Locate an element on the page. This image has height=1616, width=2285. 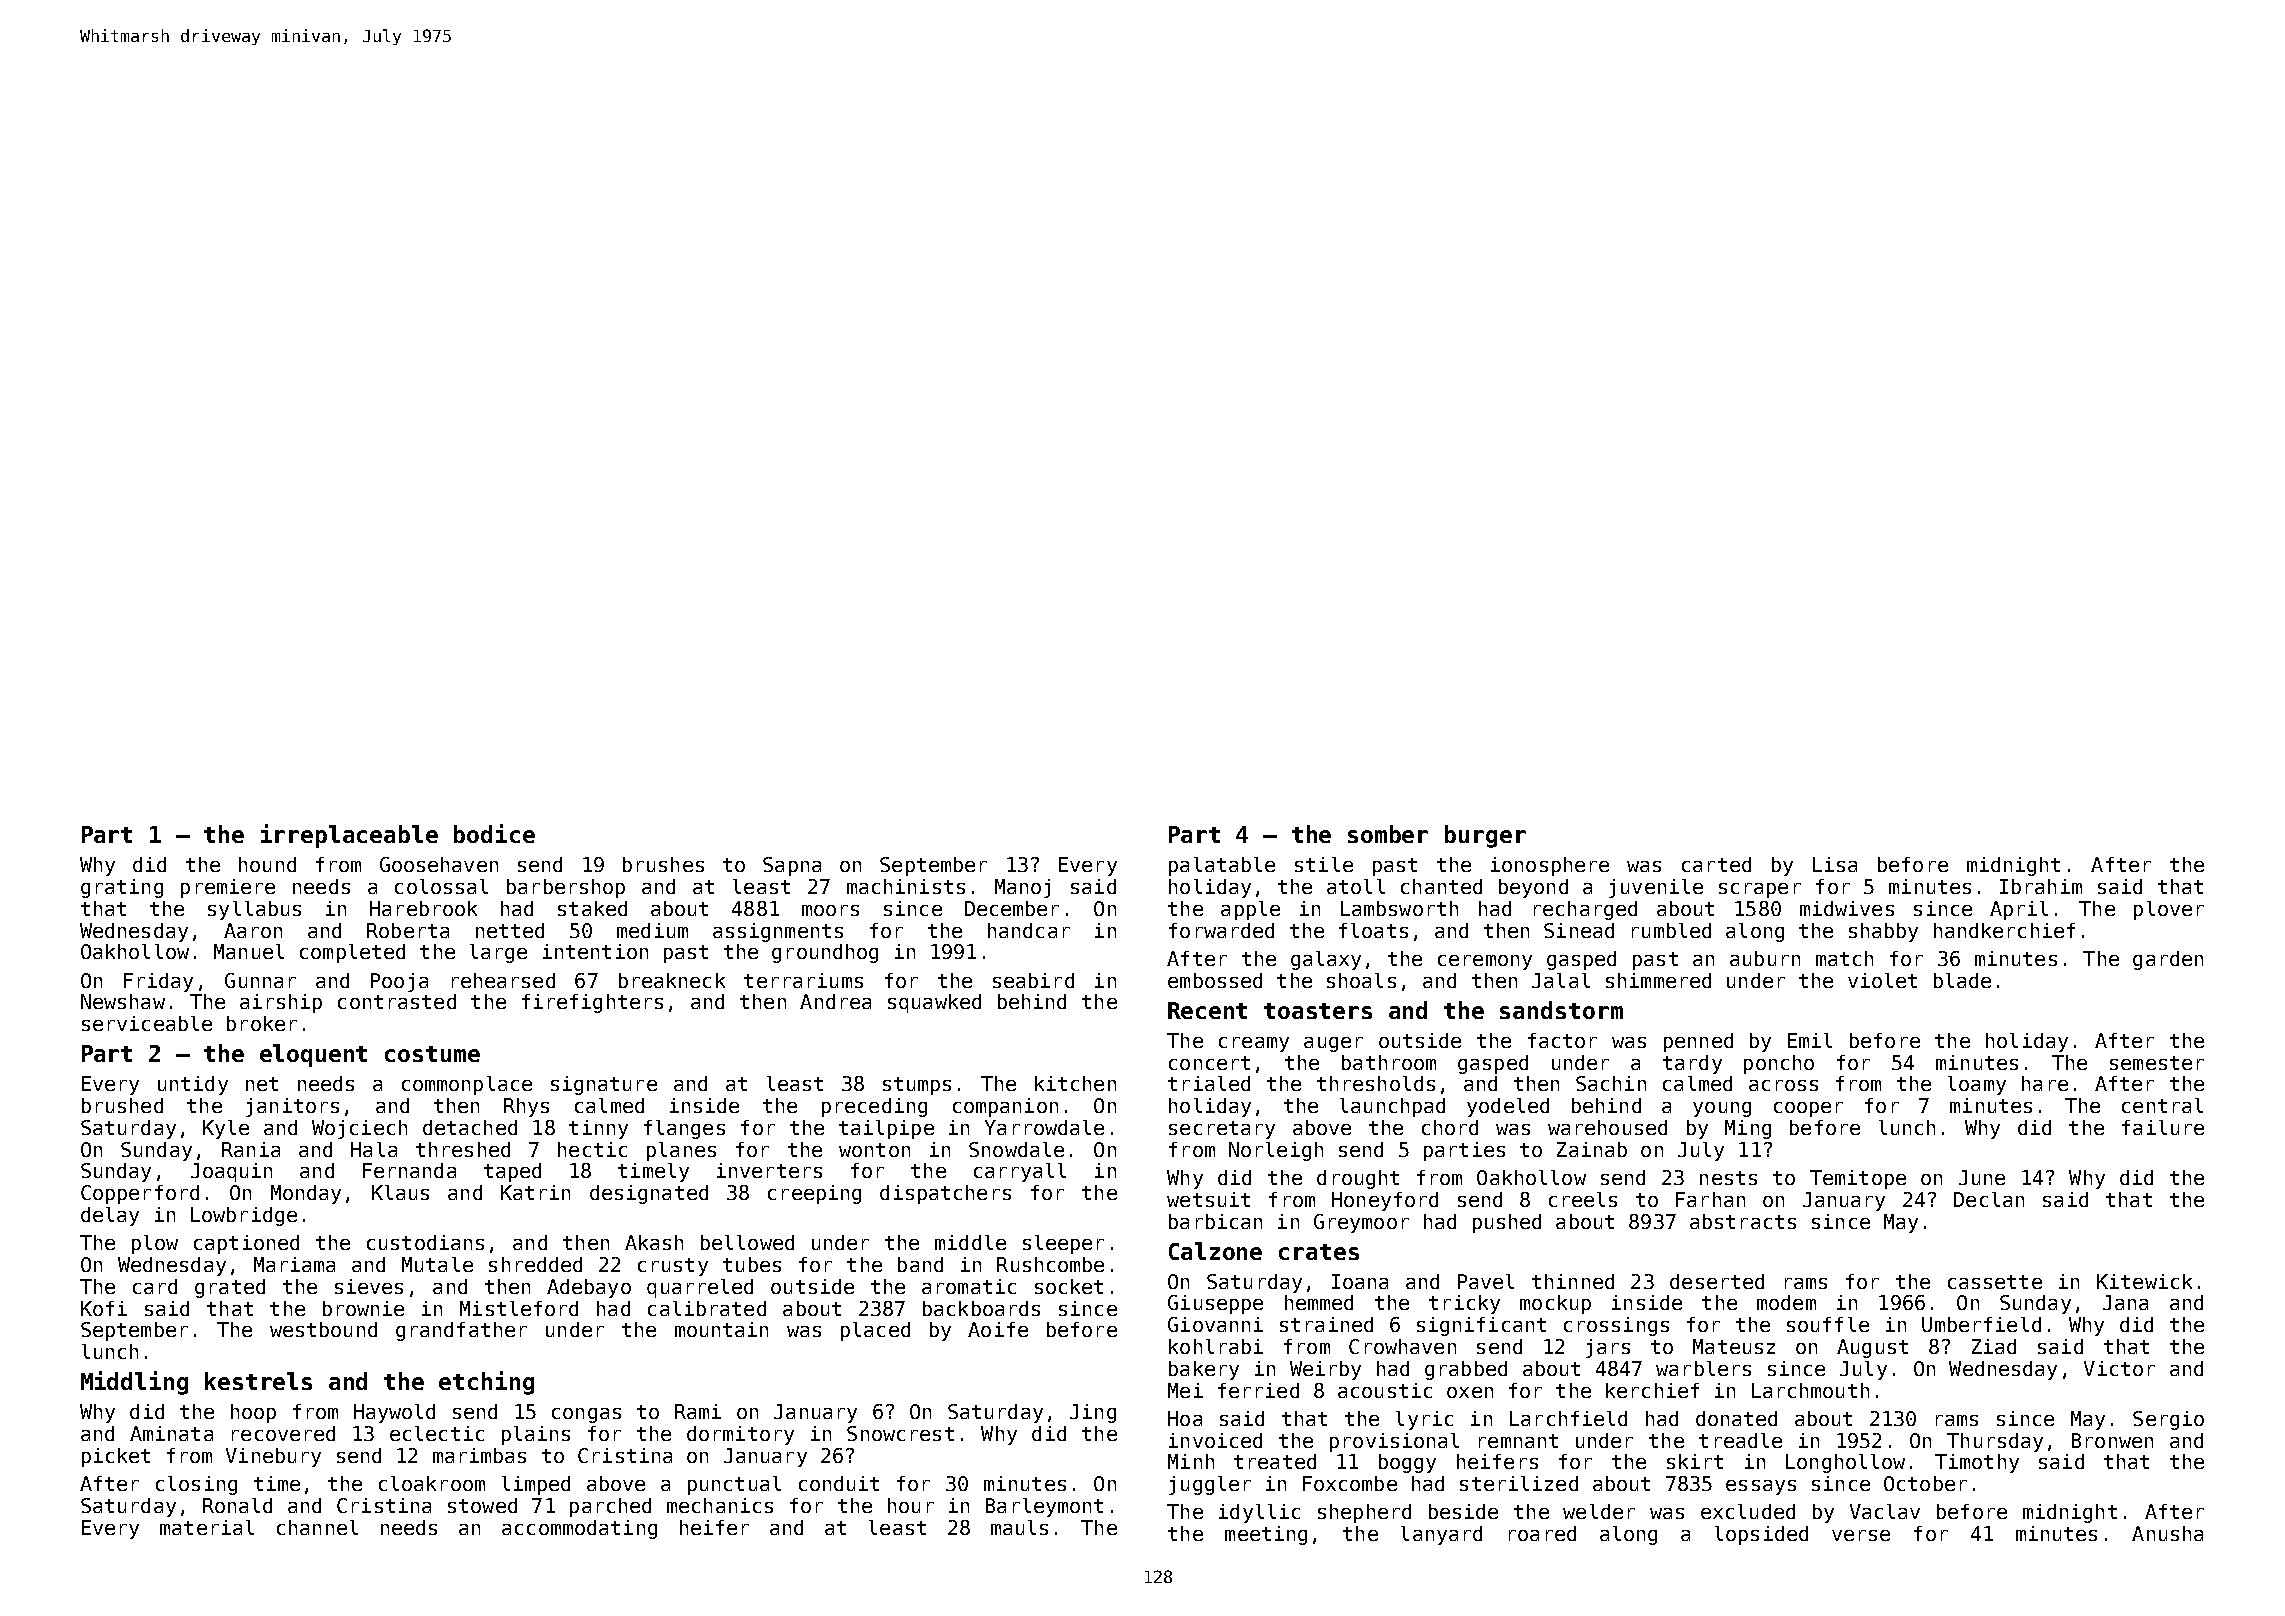
Aaron is located at coordinates (253, 930).
